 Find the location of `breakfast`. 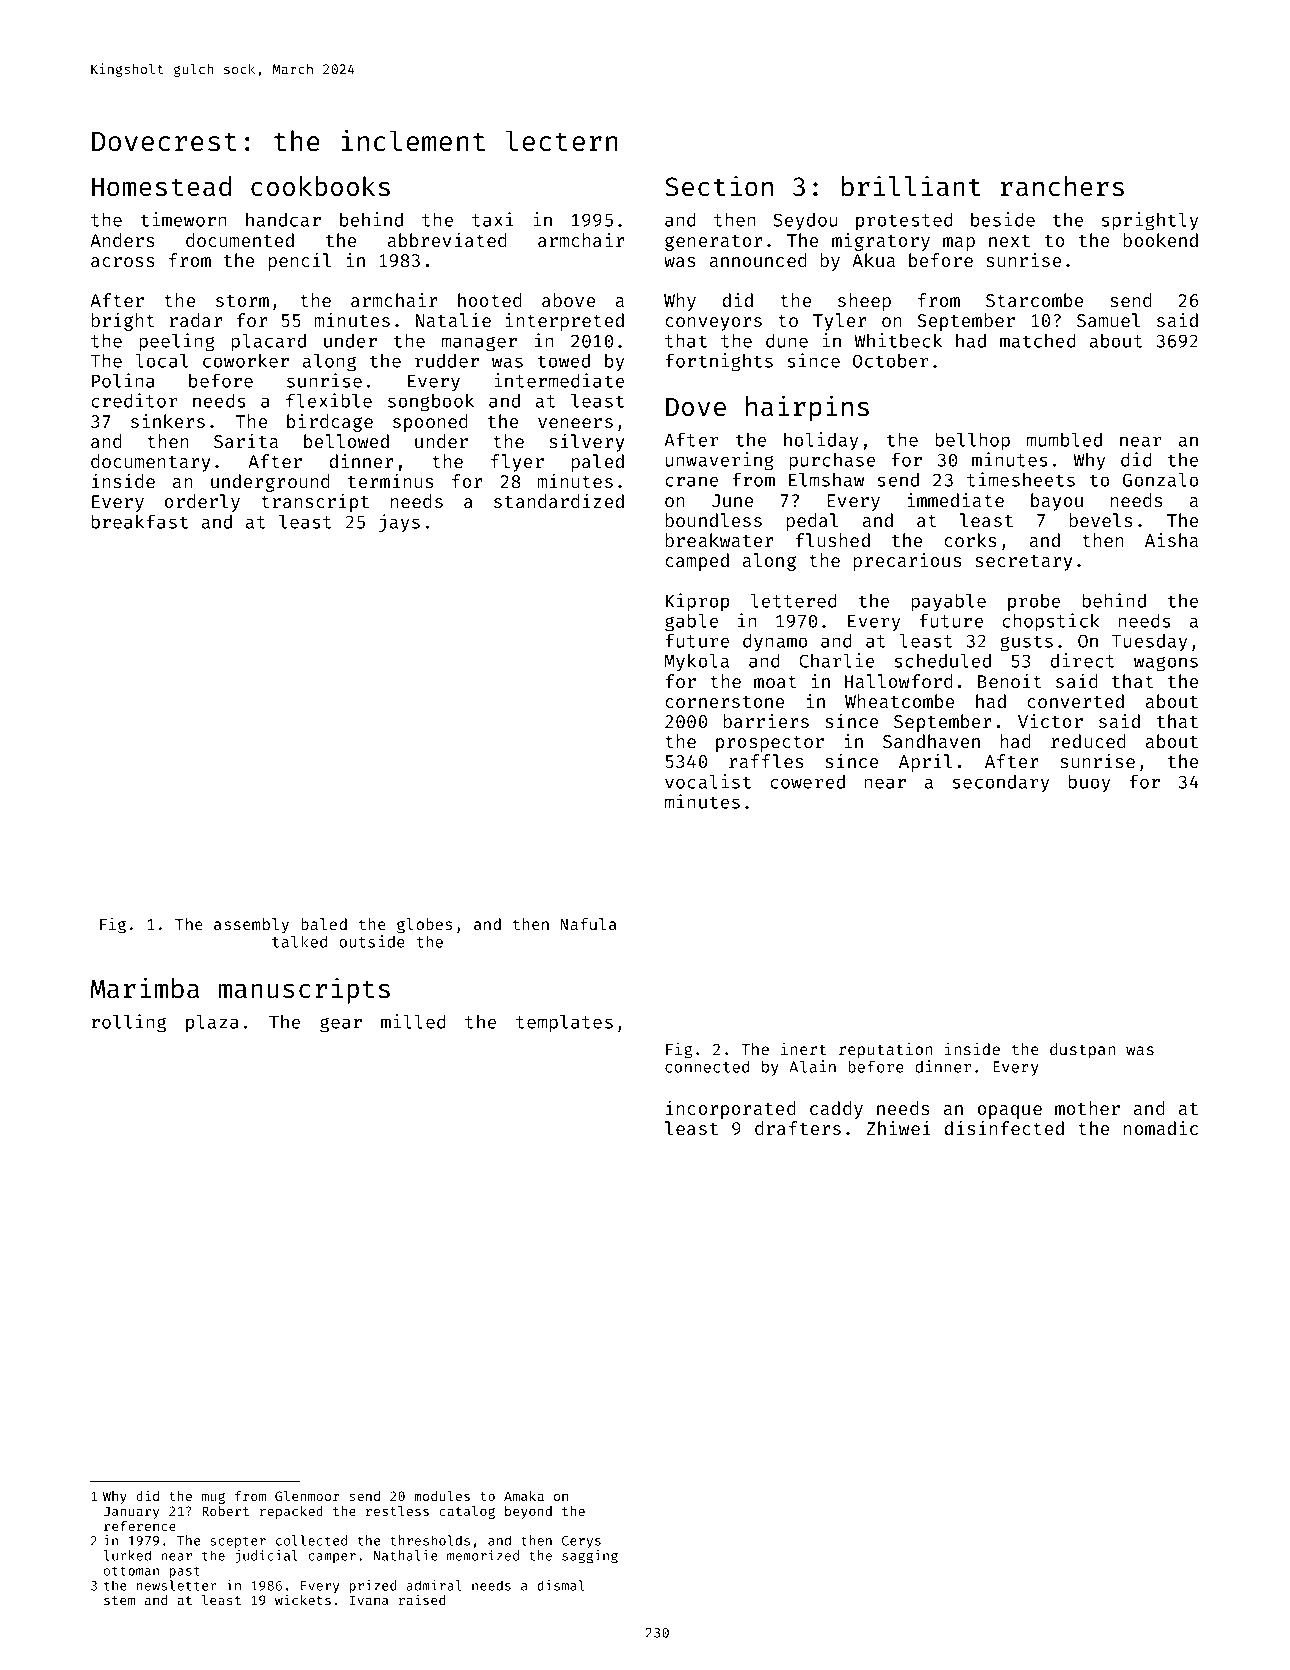

breakfast is located at coordinates (140, 521).
